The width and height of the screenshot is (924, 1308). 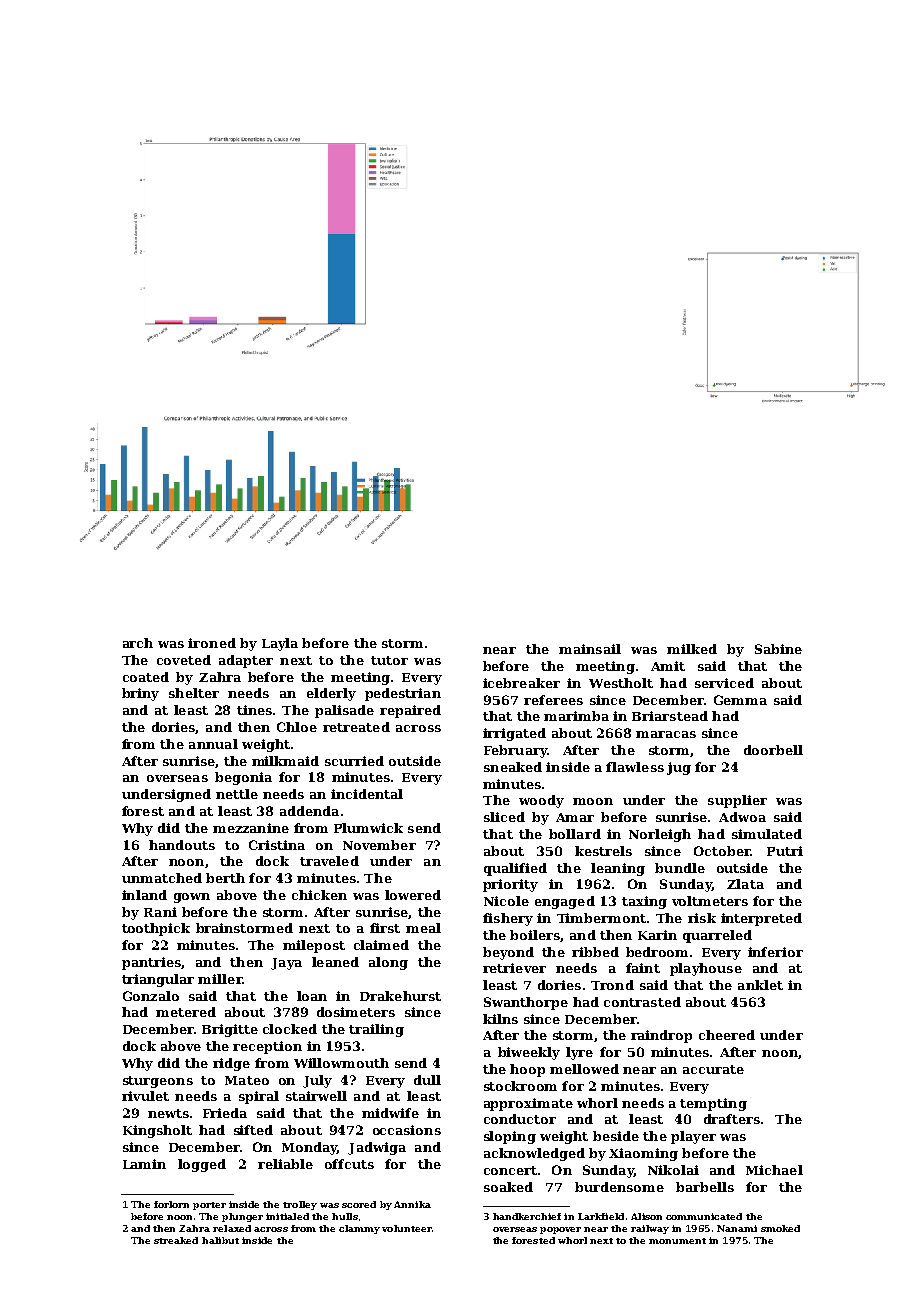 What do you see at coordinates (194, 693) in the screenshot?
I see `shelter` at bounding box center [194, 693].
